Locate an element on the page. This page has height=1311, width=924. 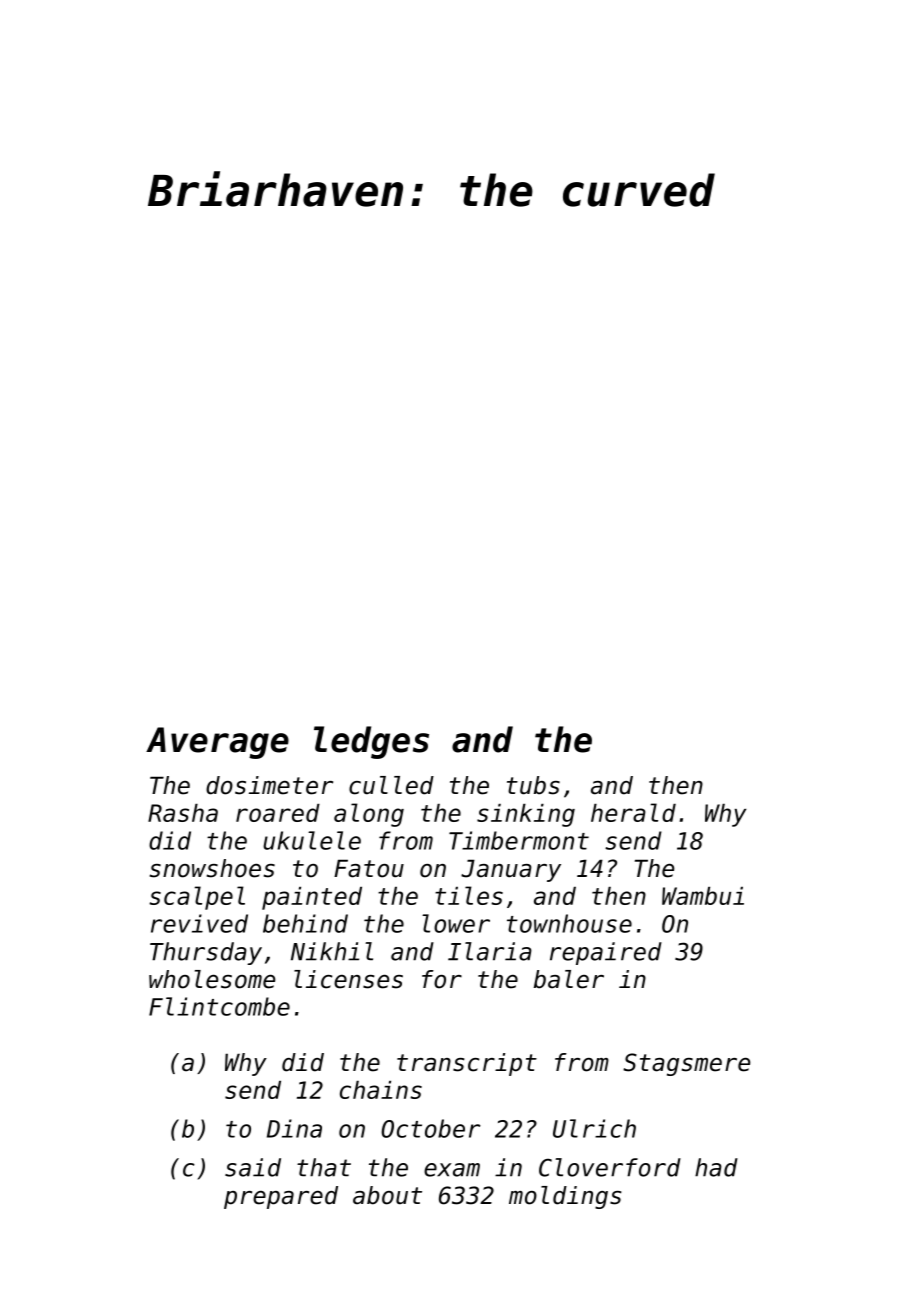
Wambui is located at coordinates (703, 896).
